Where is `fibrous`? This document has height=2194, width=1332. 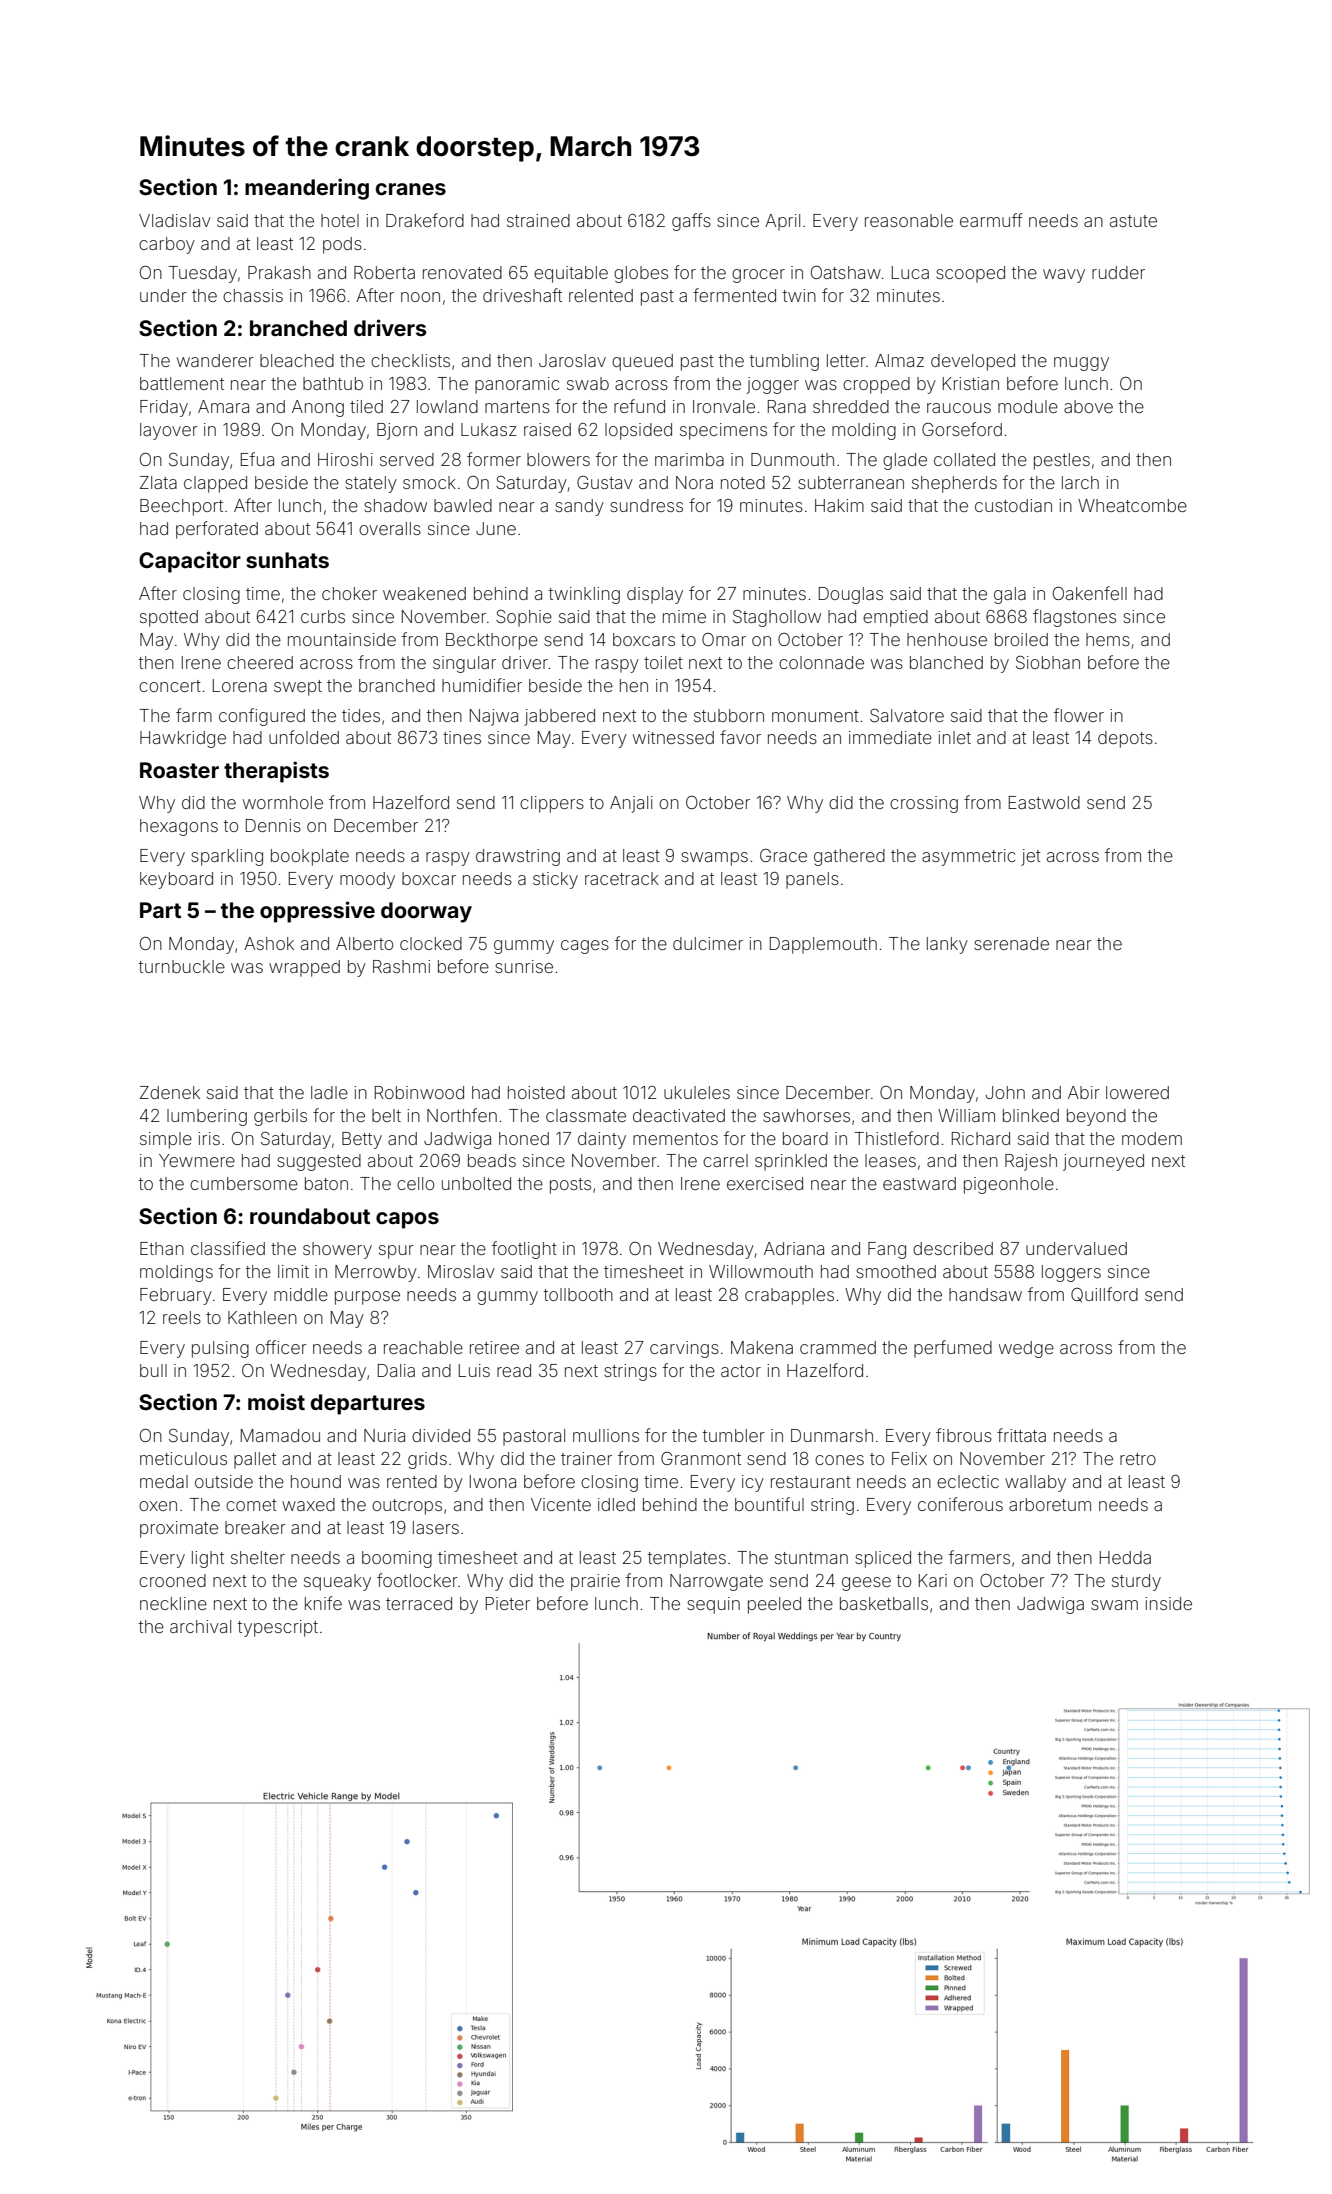 fibrous is located at coordinates (964, 1435).
